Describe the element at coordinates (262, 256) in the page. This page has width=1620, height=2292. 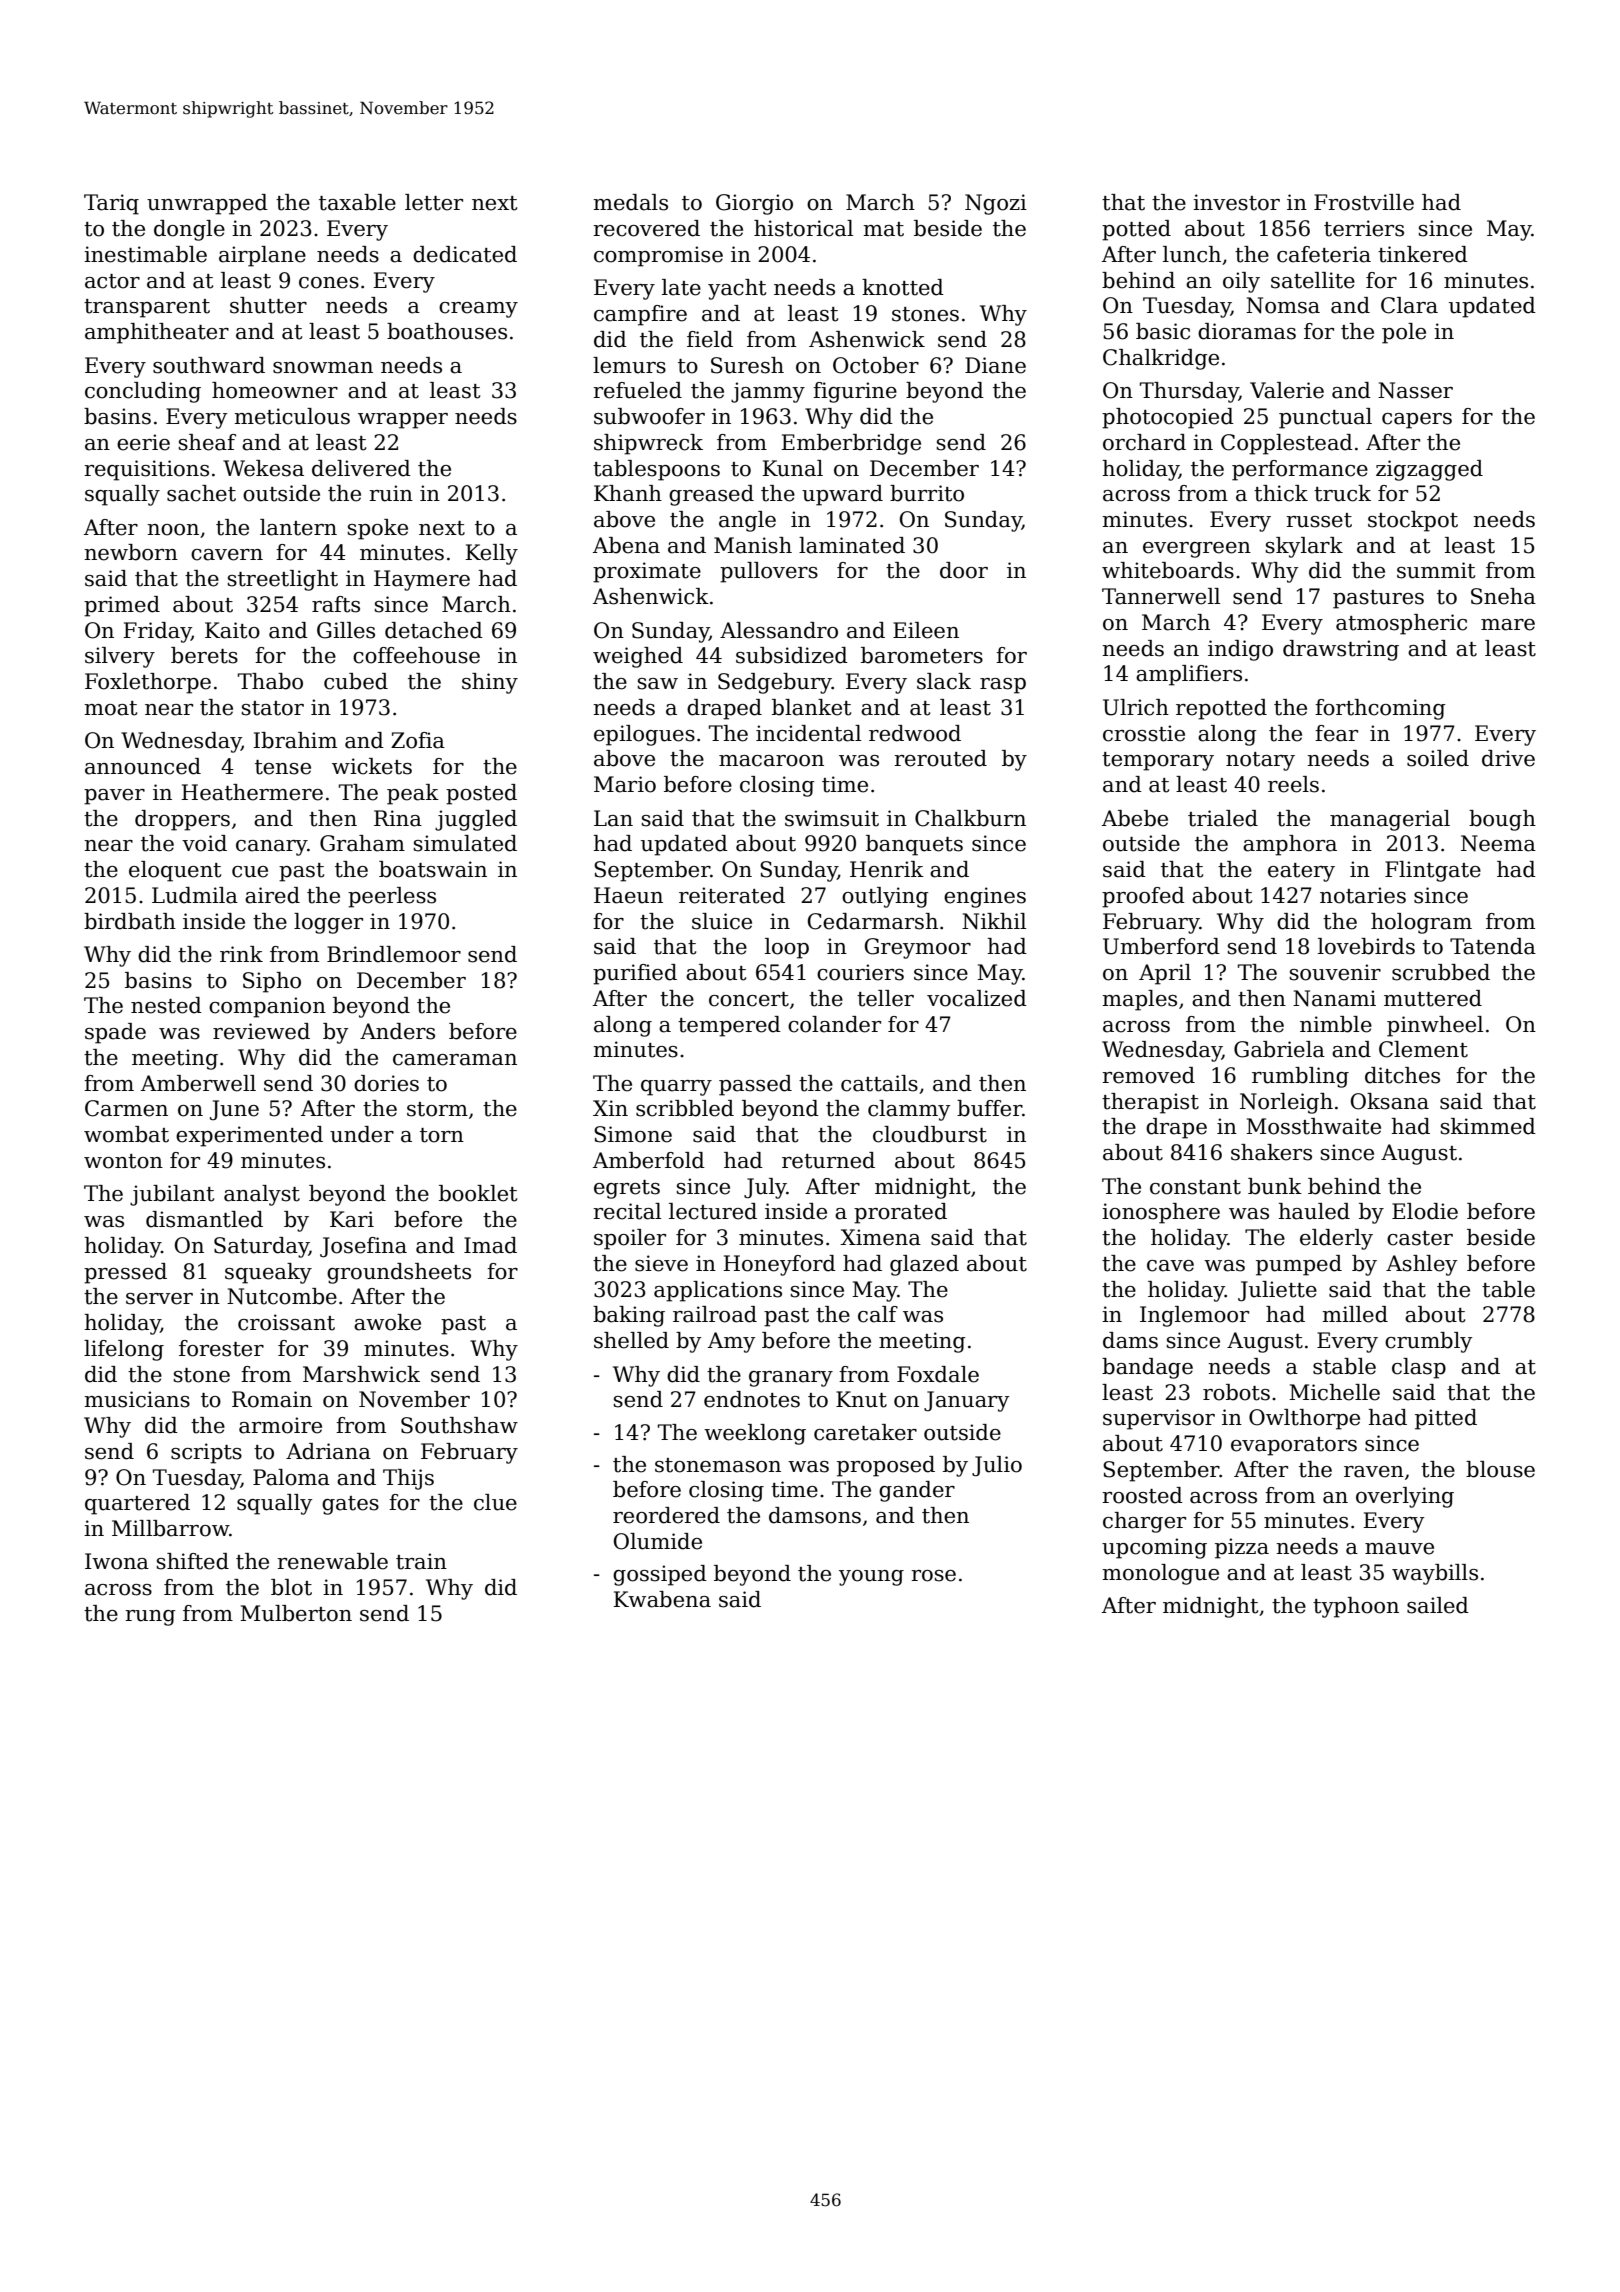
I see `airplane` at that location.
